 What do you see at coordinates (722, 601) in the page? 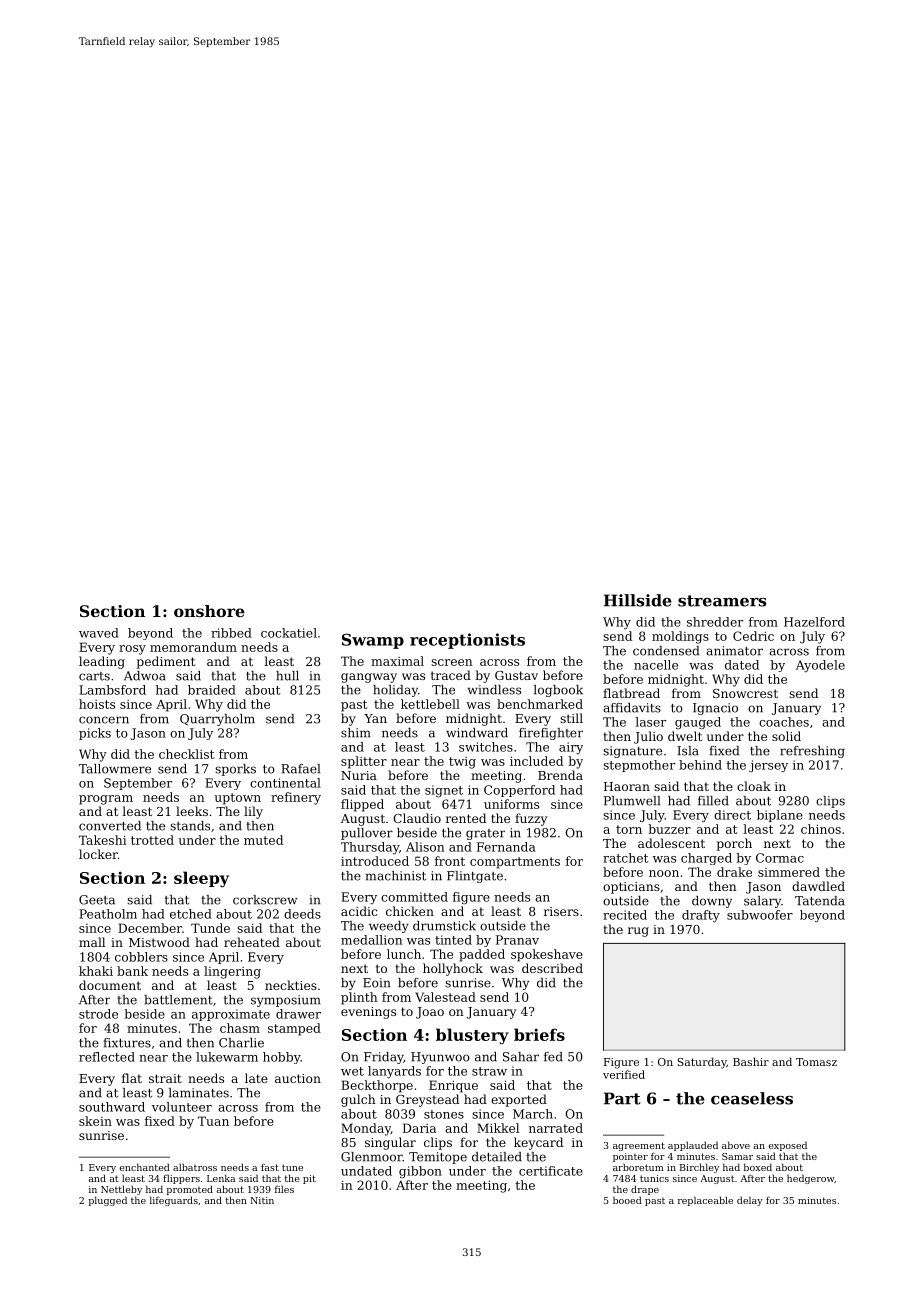
I see `streamers` at bounding box center [722, 601].
